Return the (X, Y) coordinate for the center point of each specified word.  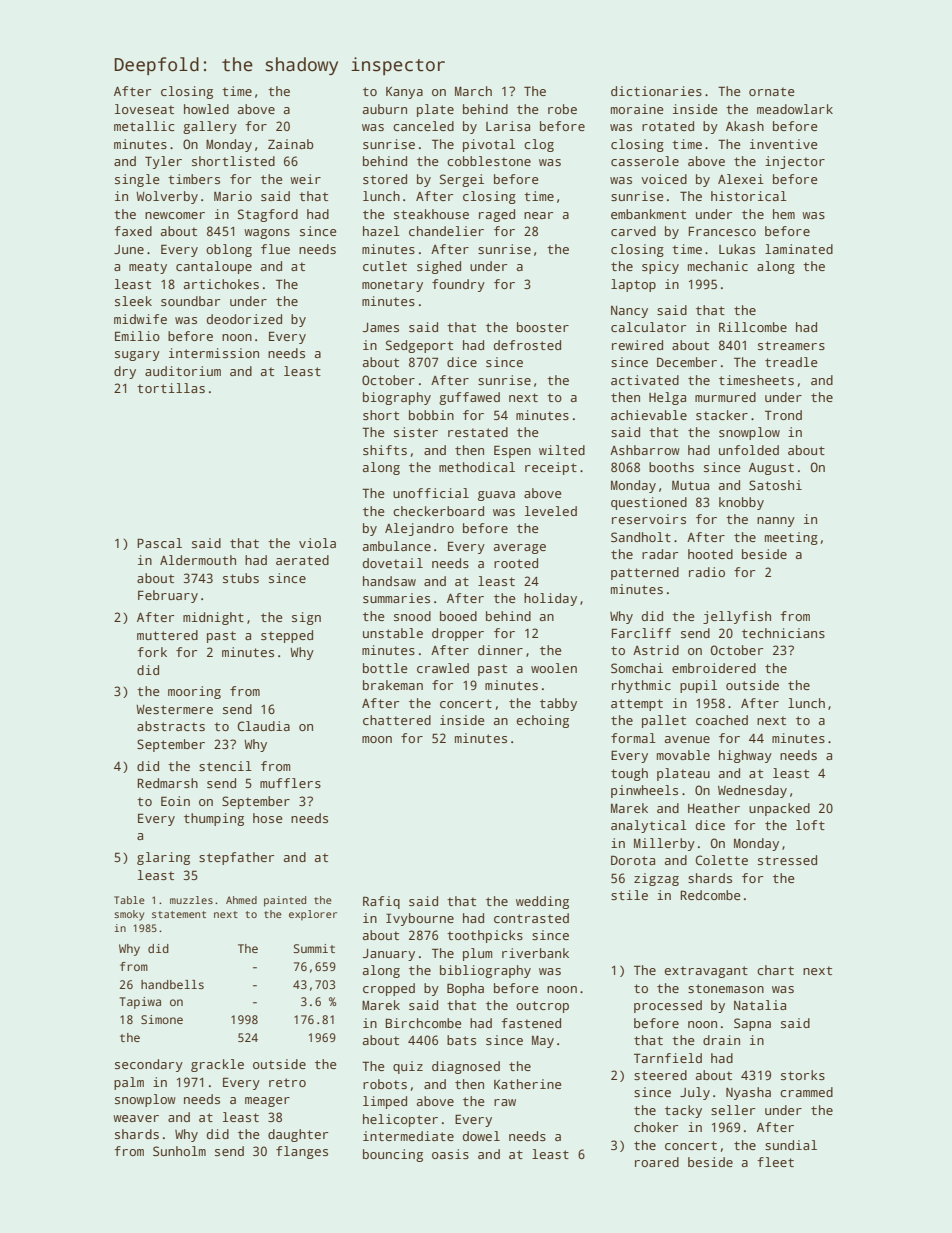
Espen (512, 451)
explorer (313, 915)
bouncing (393, 1155)
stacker (722, 415)
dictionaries (656, 91)
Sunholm (179, 1151)
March (473, 91)
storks (803, 1075)
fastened (531, 1023)
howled (206, 109)
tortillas (171, 388)
